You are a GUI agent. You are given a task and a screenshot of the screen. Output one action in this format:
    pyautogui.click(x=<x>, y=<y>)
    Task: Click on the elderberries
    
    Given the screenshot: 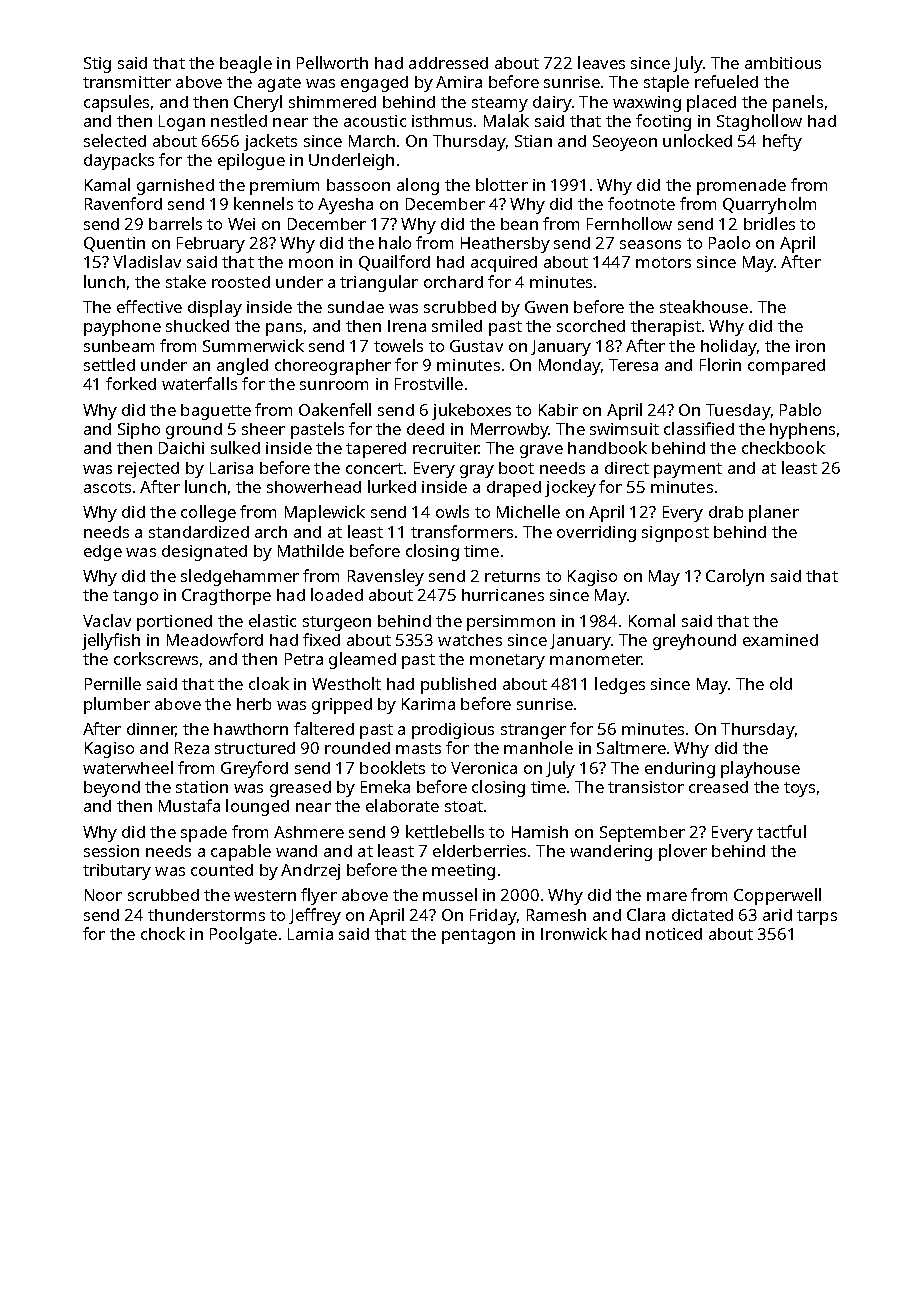 What is the action you would take?
    pyautogui.click(x=479, y=850)
